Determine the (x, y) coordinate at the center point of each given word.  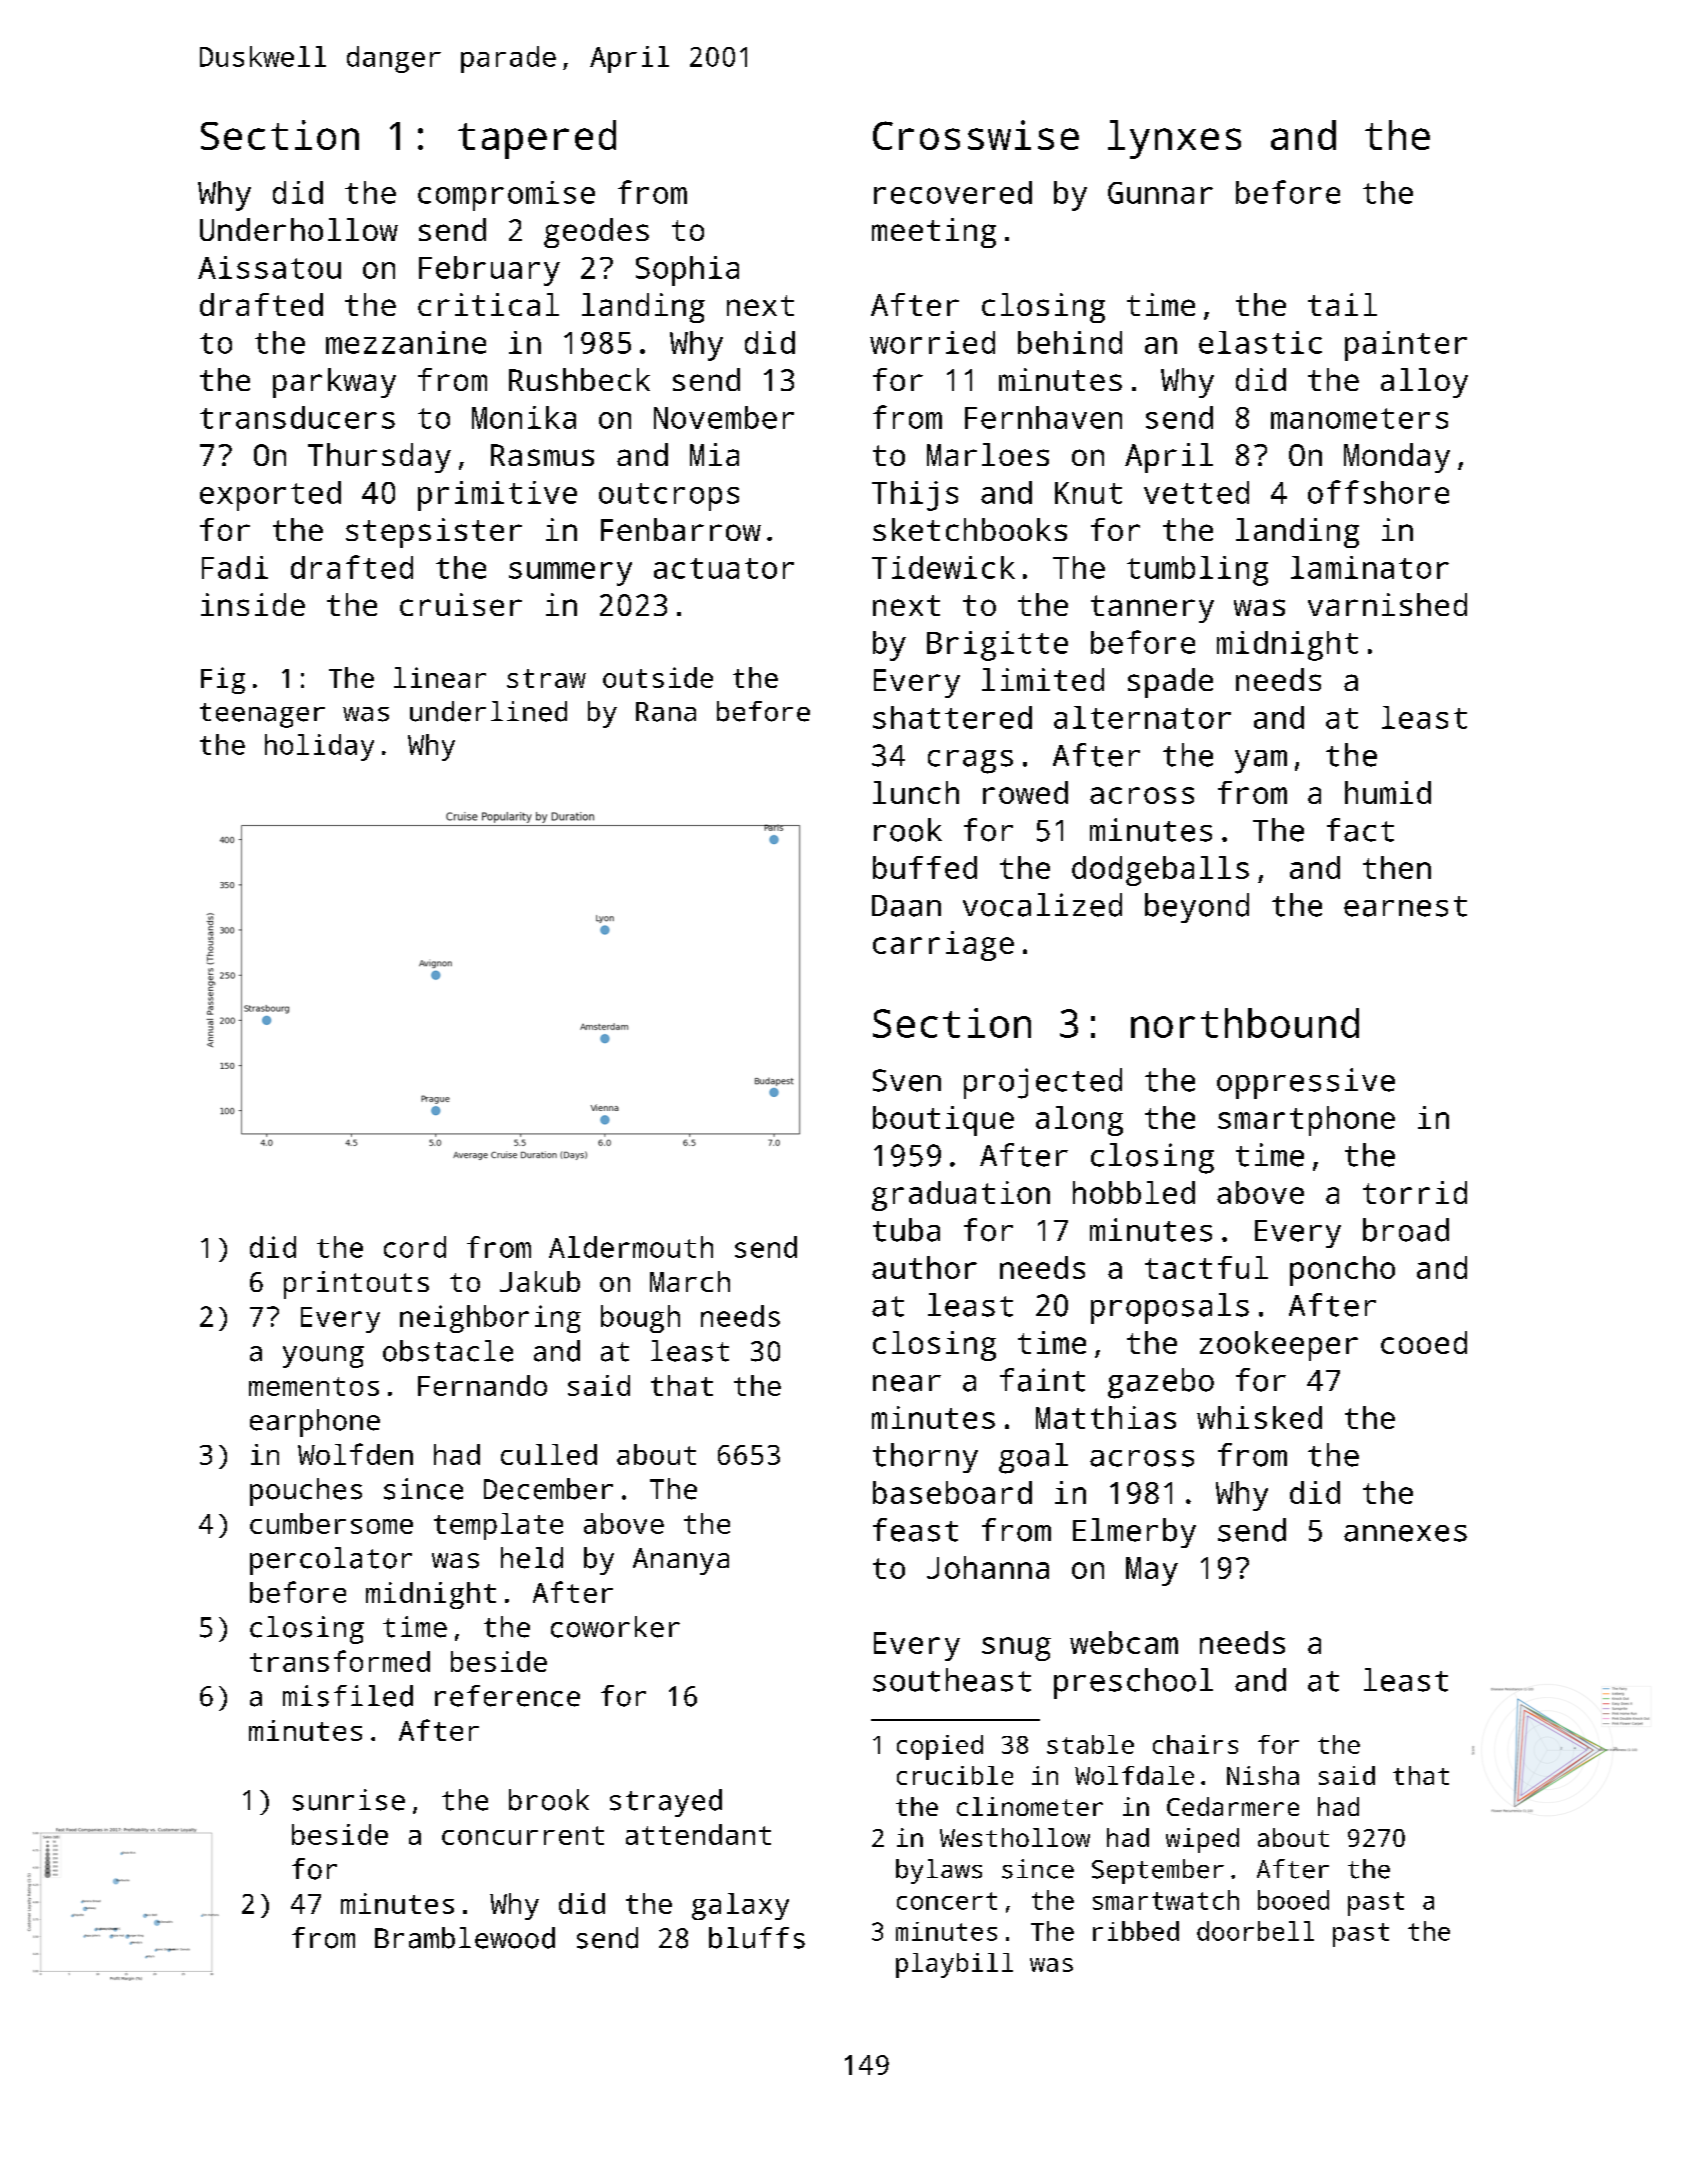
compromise (506, 196)
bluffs (757, 1938)
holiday (319, 747)
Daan (906, 906)
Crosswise (976, 135)
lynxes (1174, 139)
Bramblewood (465, 1938)
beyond (1197, 908)
